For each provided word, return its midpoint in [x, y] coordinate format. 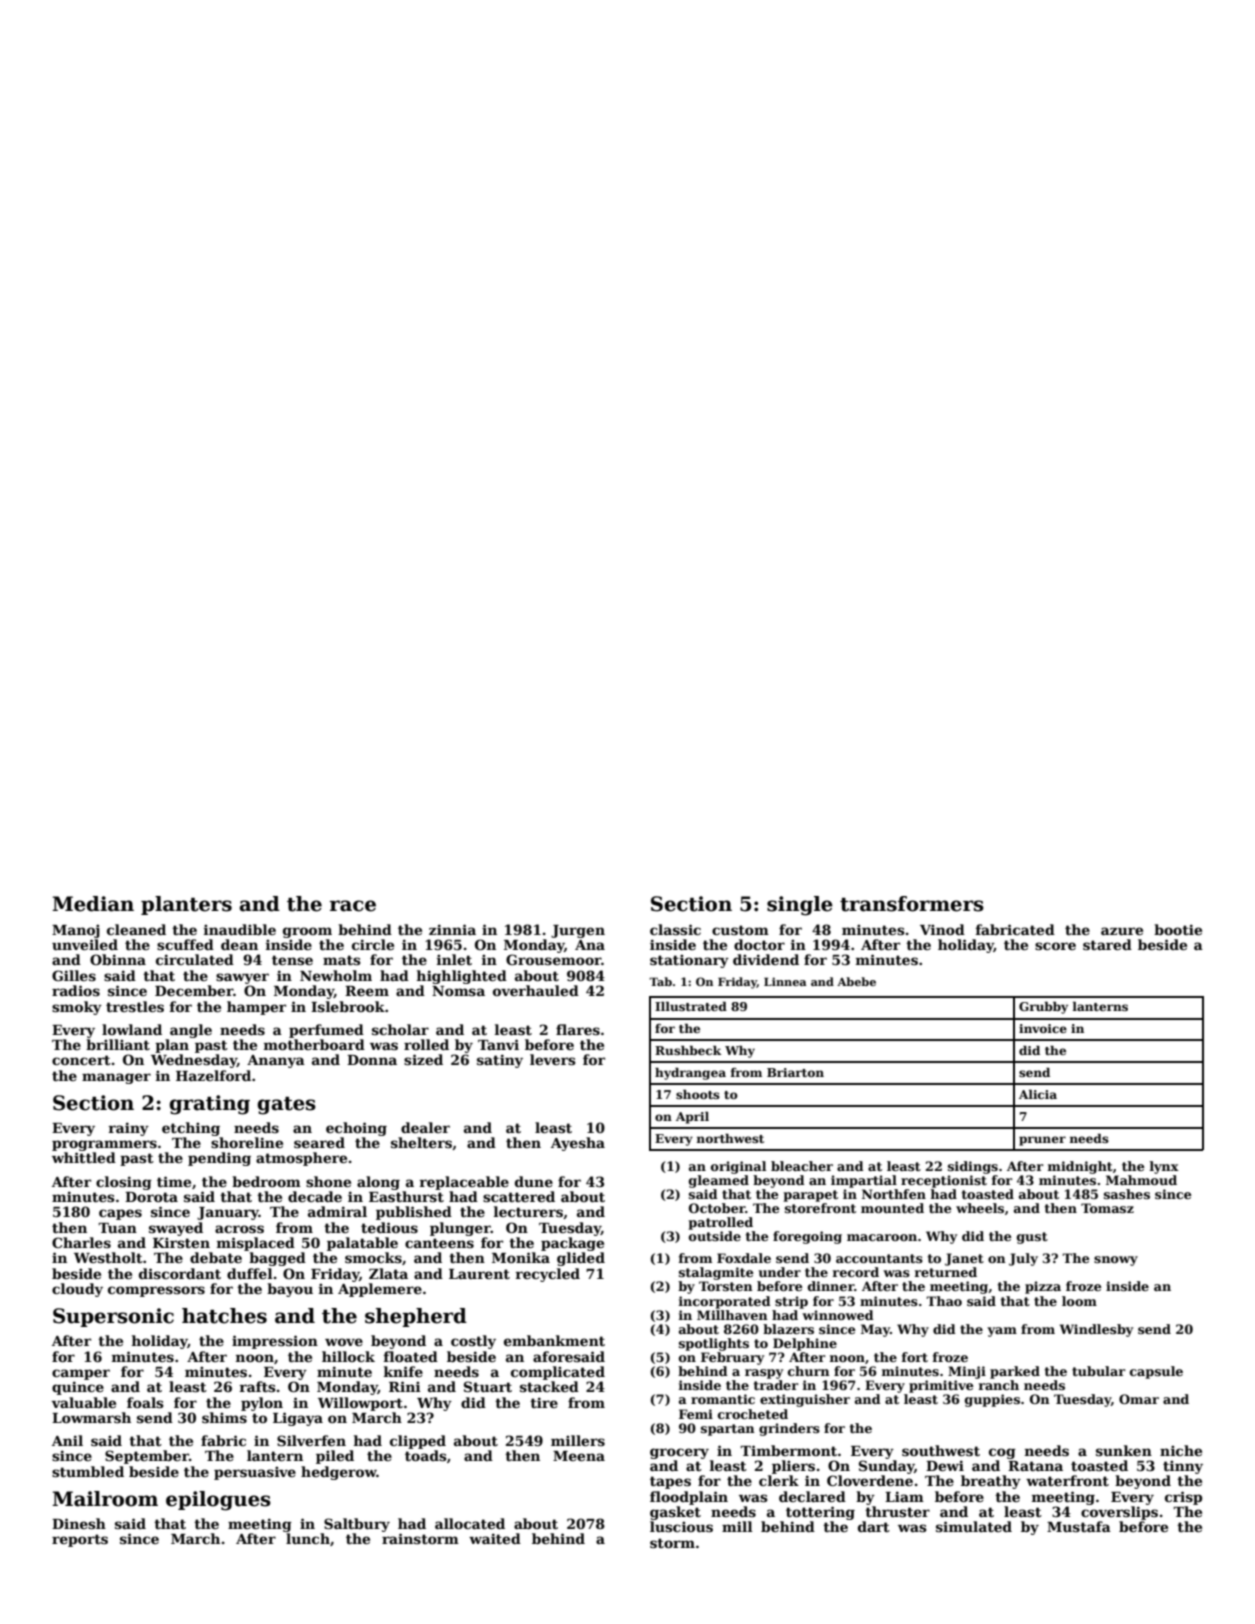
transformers [912, 904]
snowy [1116, 1261]
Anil [67, 1440]
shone [328, 1181]
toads [426, 1455]
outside [715, 1236]
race [353, 906]
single [800, 906]
